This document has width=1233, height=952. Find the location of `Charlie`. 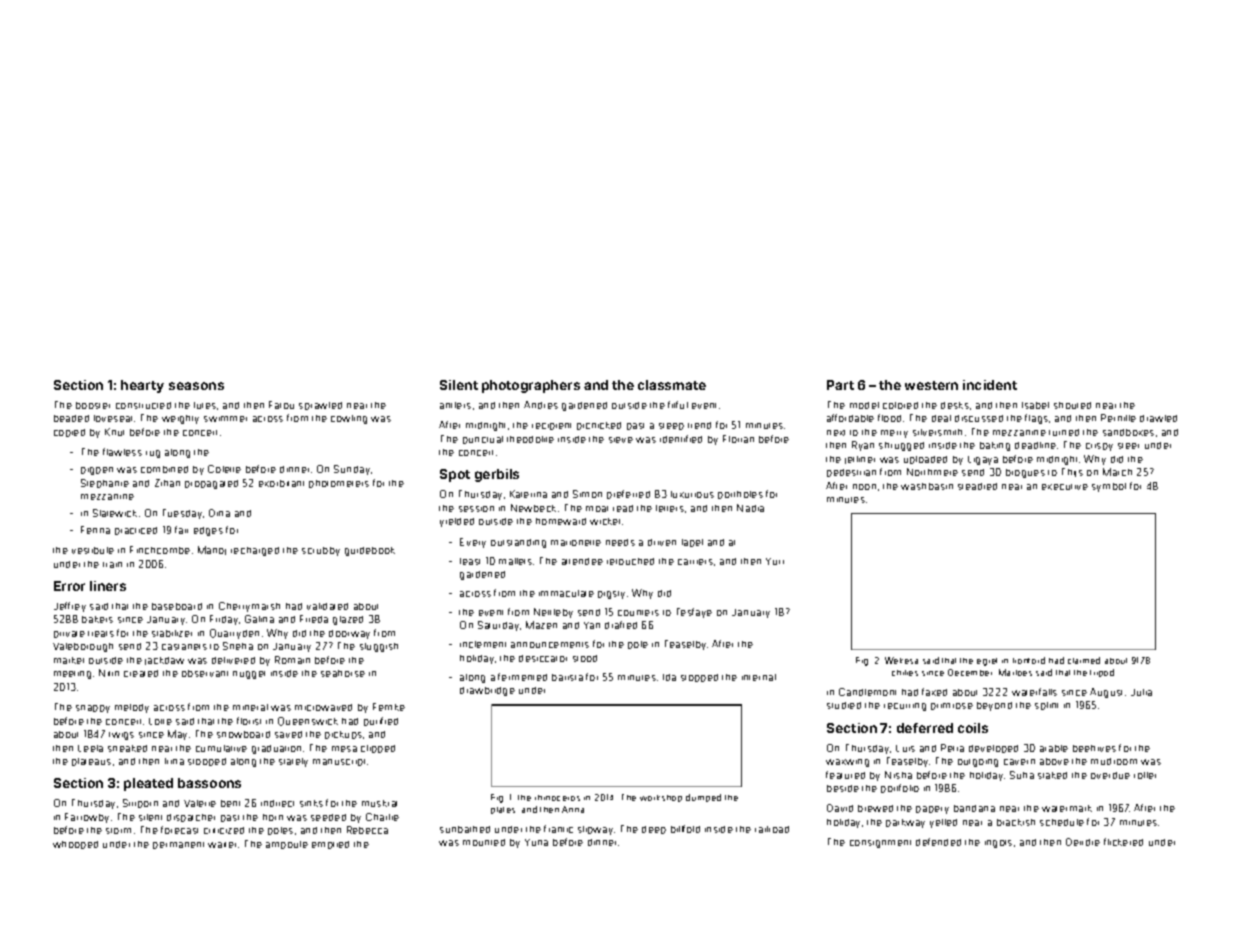

Charlie is located at coordinates (382, 817).
